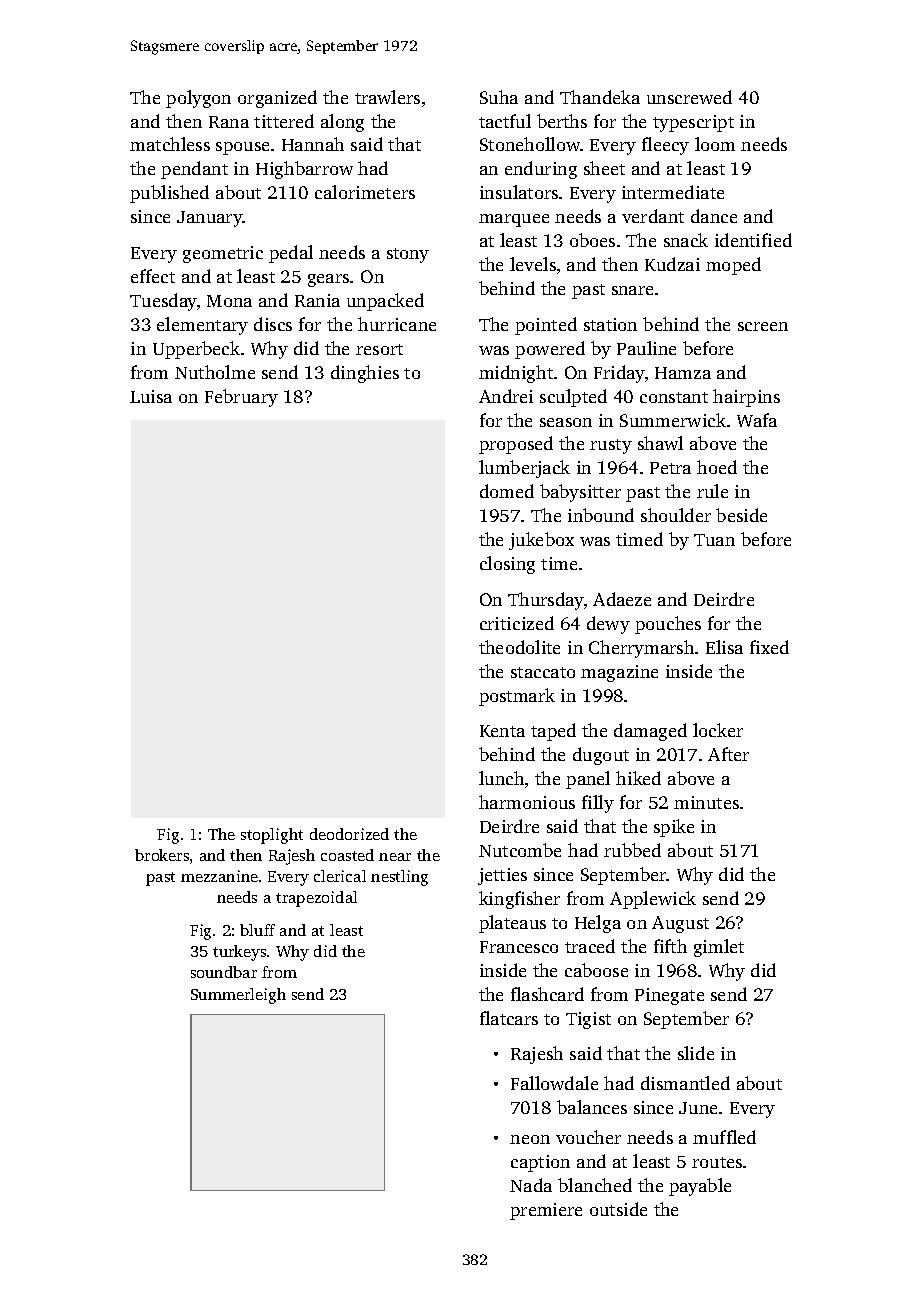 Image resolution: width=924 pixels, height=1314 pixels. I want to click on stoplight, so click(272, 836).
